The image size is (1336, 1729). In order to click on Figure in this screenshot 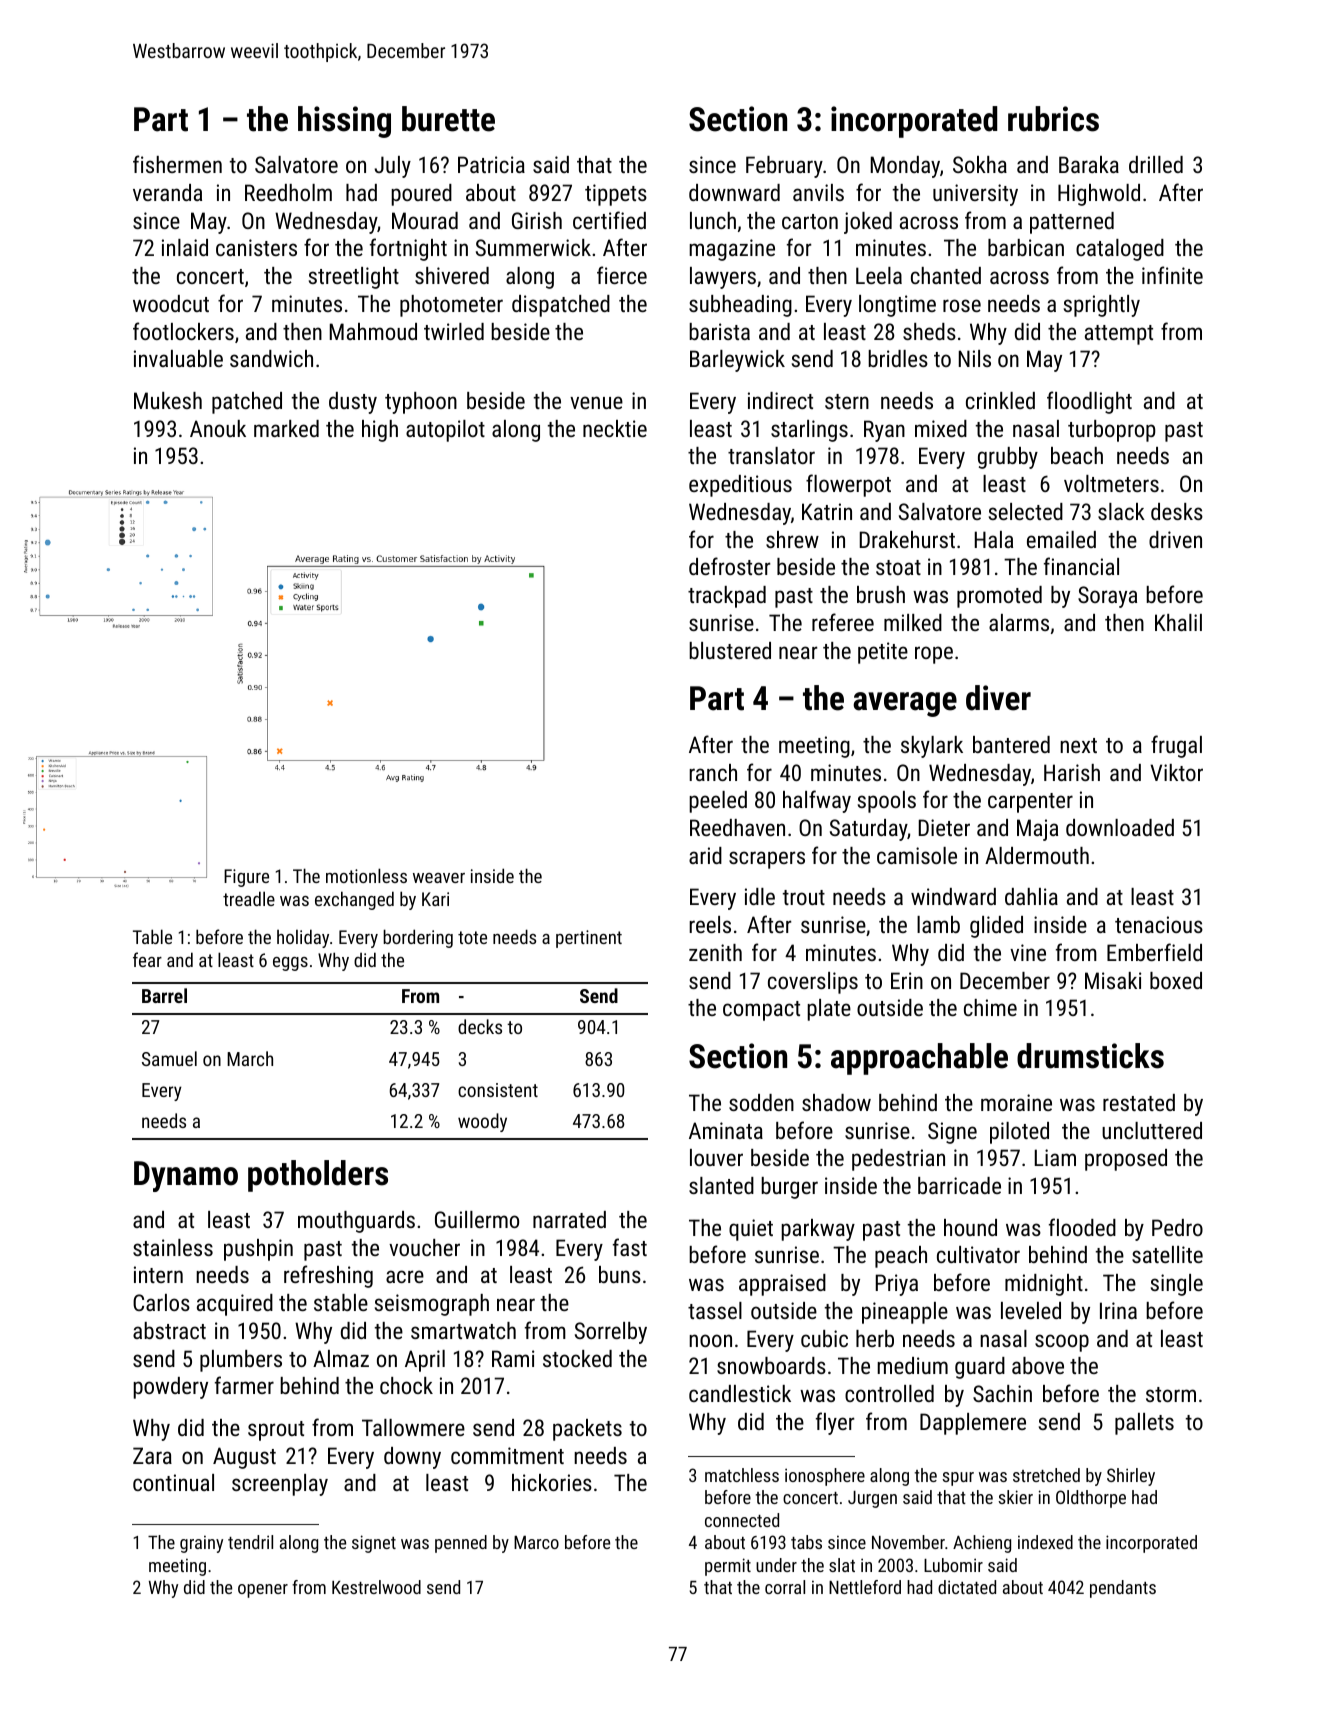, I will do `click(246, 878)`.
